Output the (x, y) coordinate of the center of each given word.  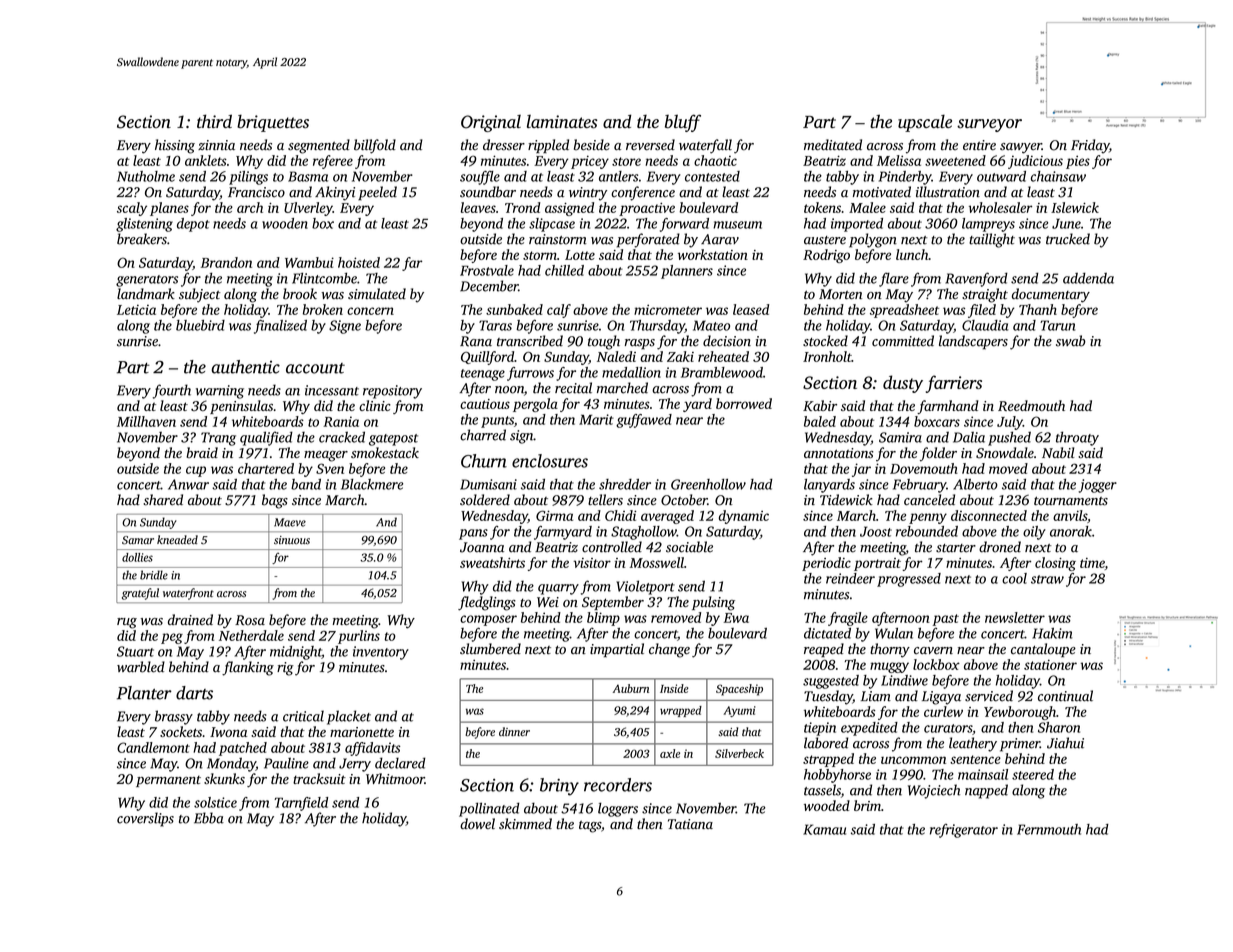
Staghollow (644, 533)
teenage (483, 375)
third (214, 121)
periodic (826, 564)
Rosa (250, 620)
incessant (332, 390)
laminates (562, 122)
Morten (840, 294)
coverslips (145, 819)
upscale (925, 123)
